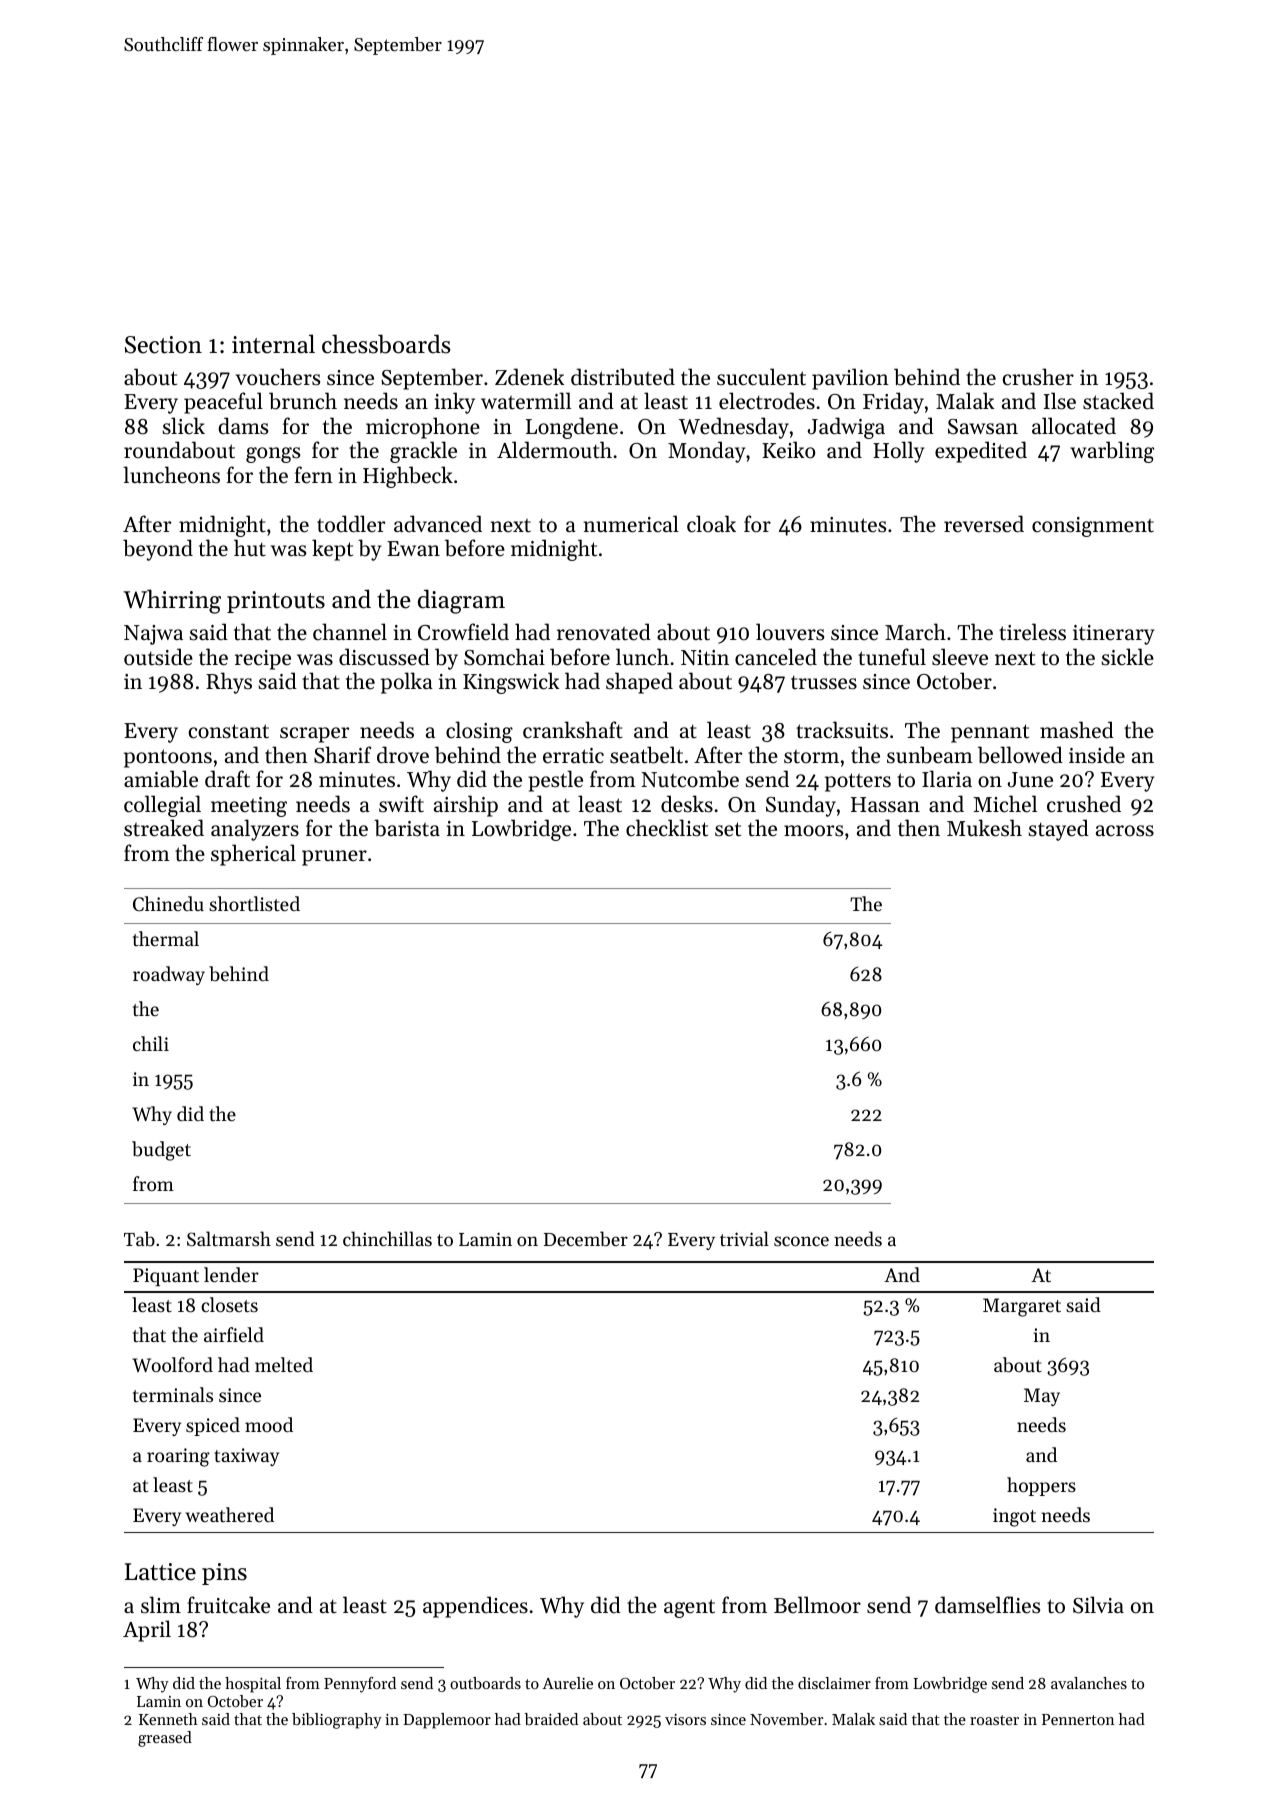  Describe the element at coordinates (994, 1720) in the image. I see `roaster` at that location.
